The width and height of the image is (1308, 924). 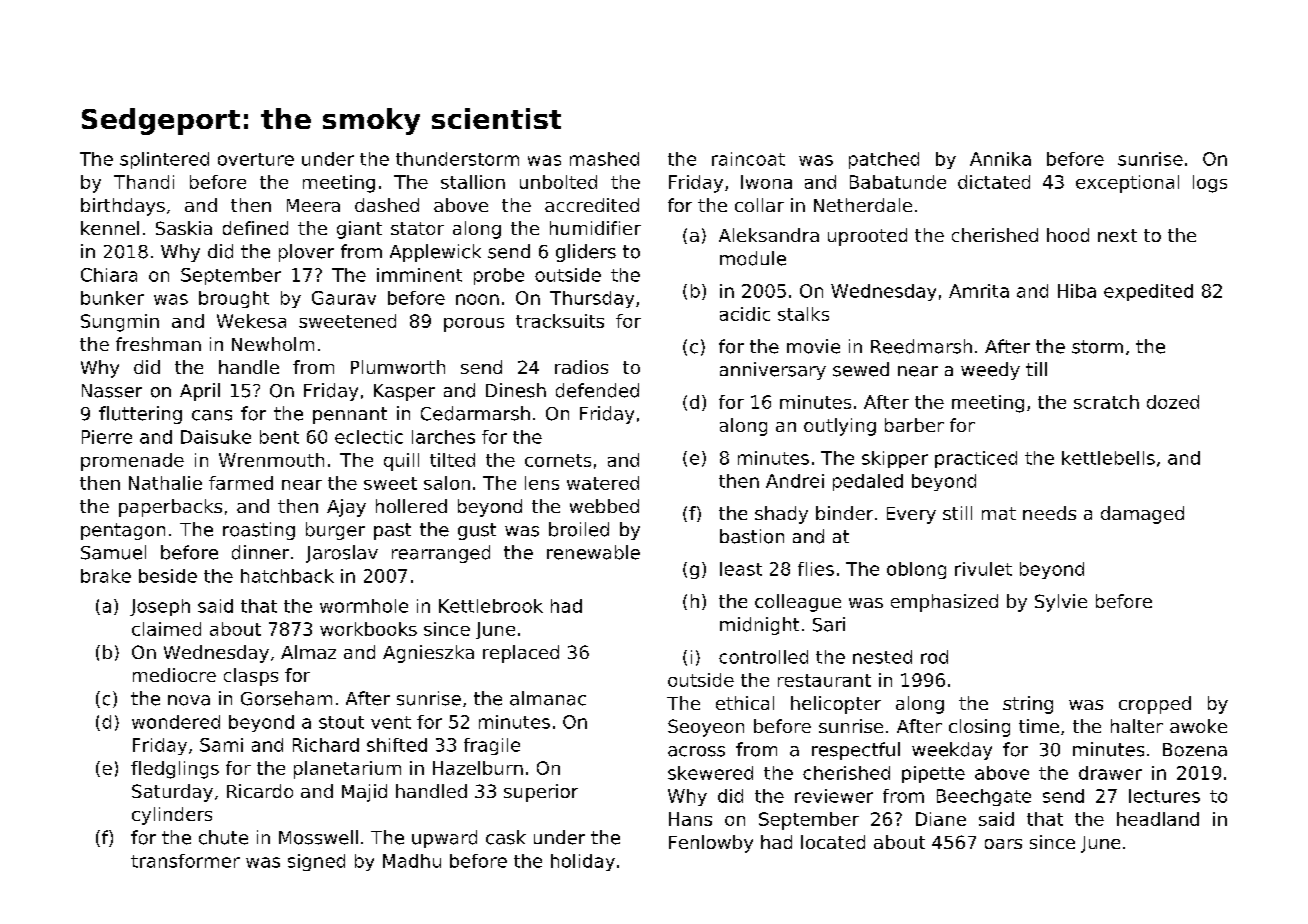 I want to click on hood, so click(x=1068, y=235).
